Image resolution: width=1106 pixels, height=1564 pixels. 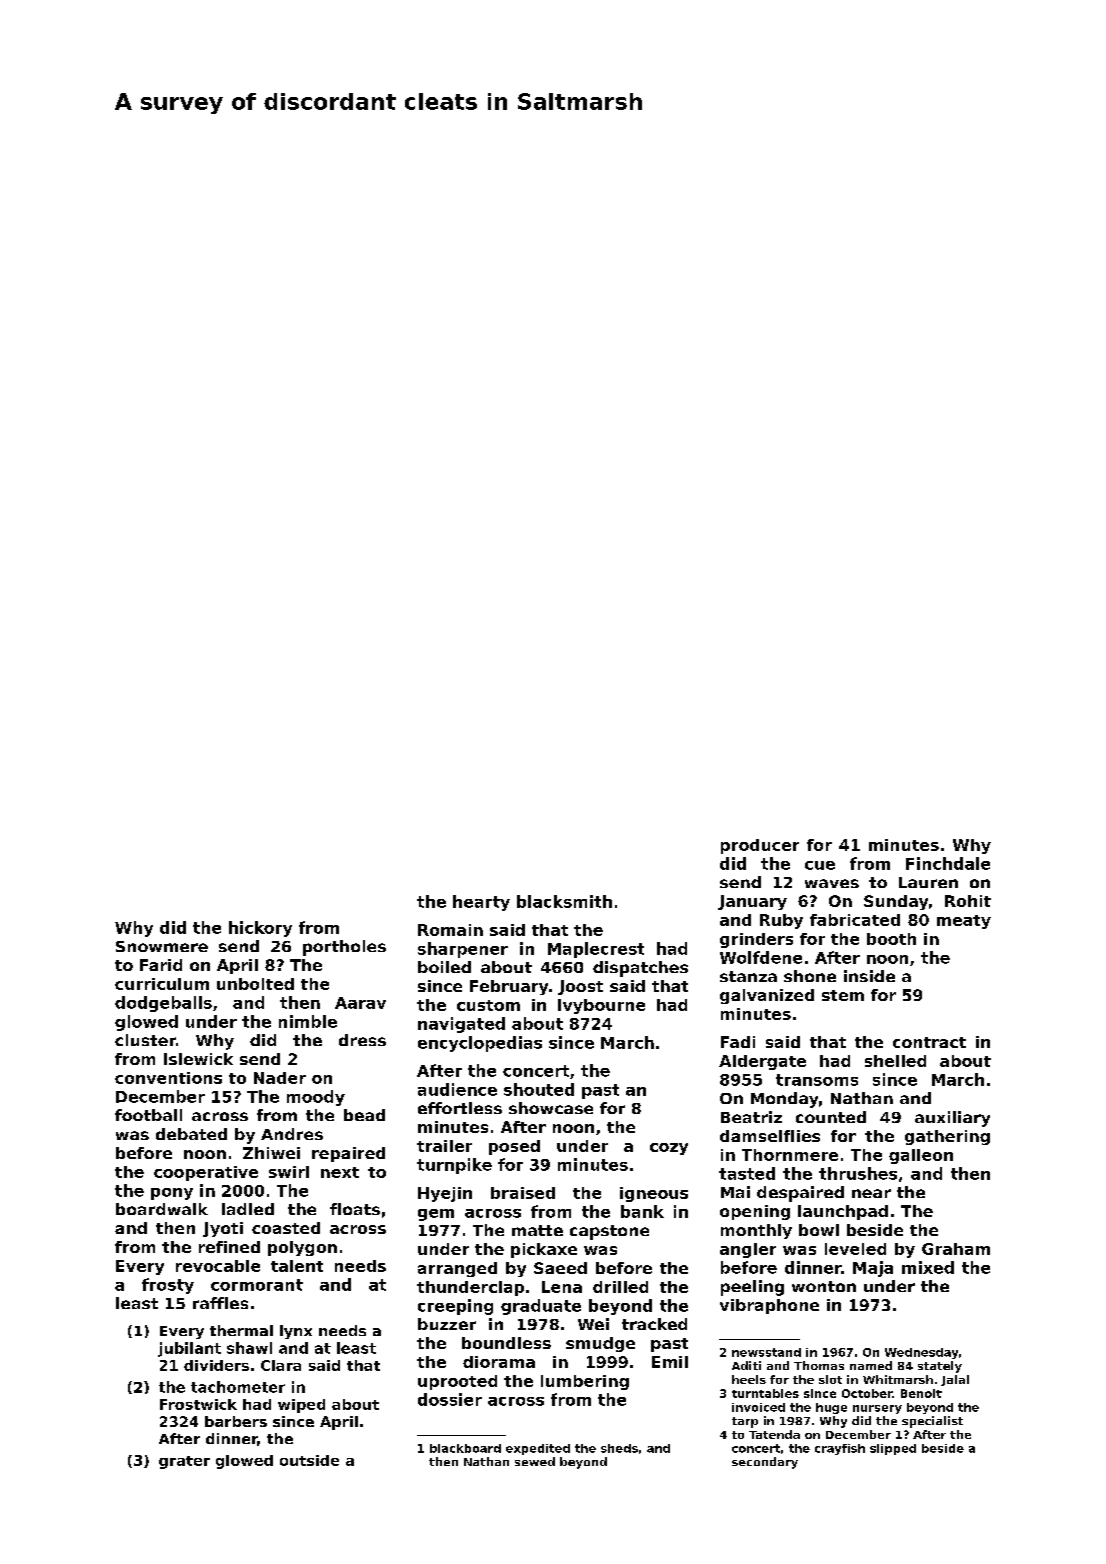 What do you see at coordinates (260, 929) in the screenshot?
I see `hickory` at bounding box center [260, 929].
